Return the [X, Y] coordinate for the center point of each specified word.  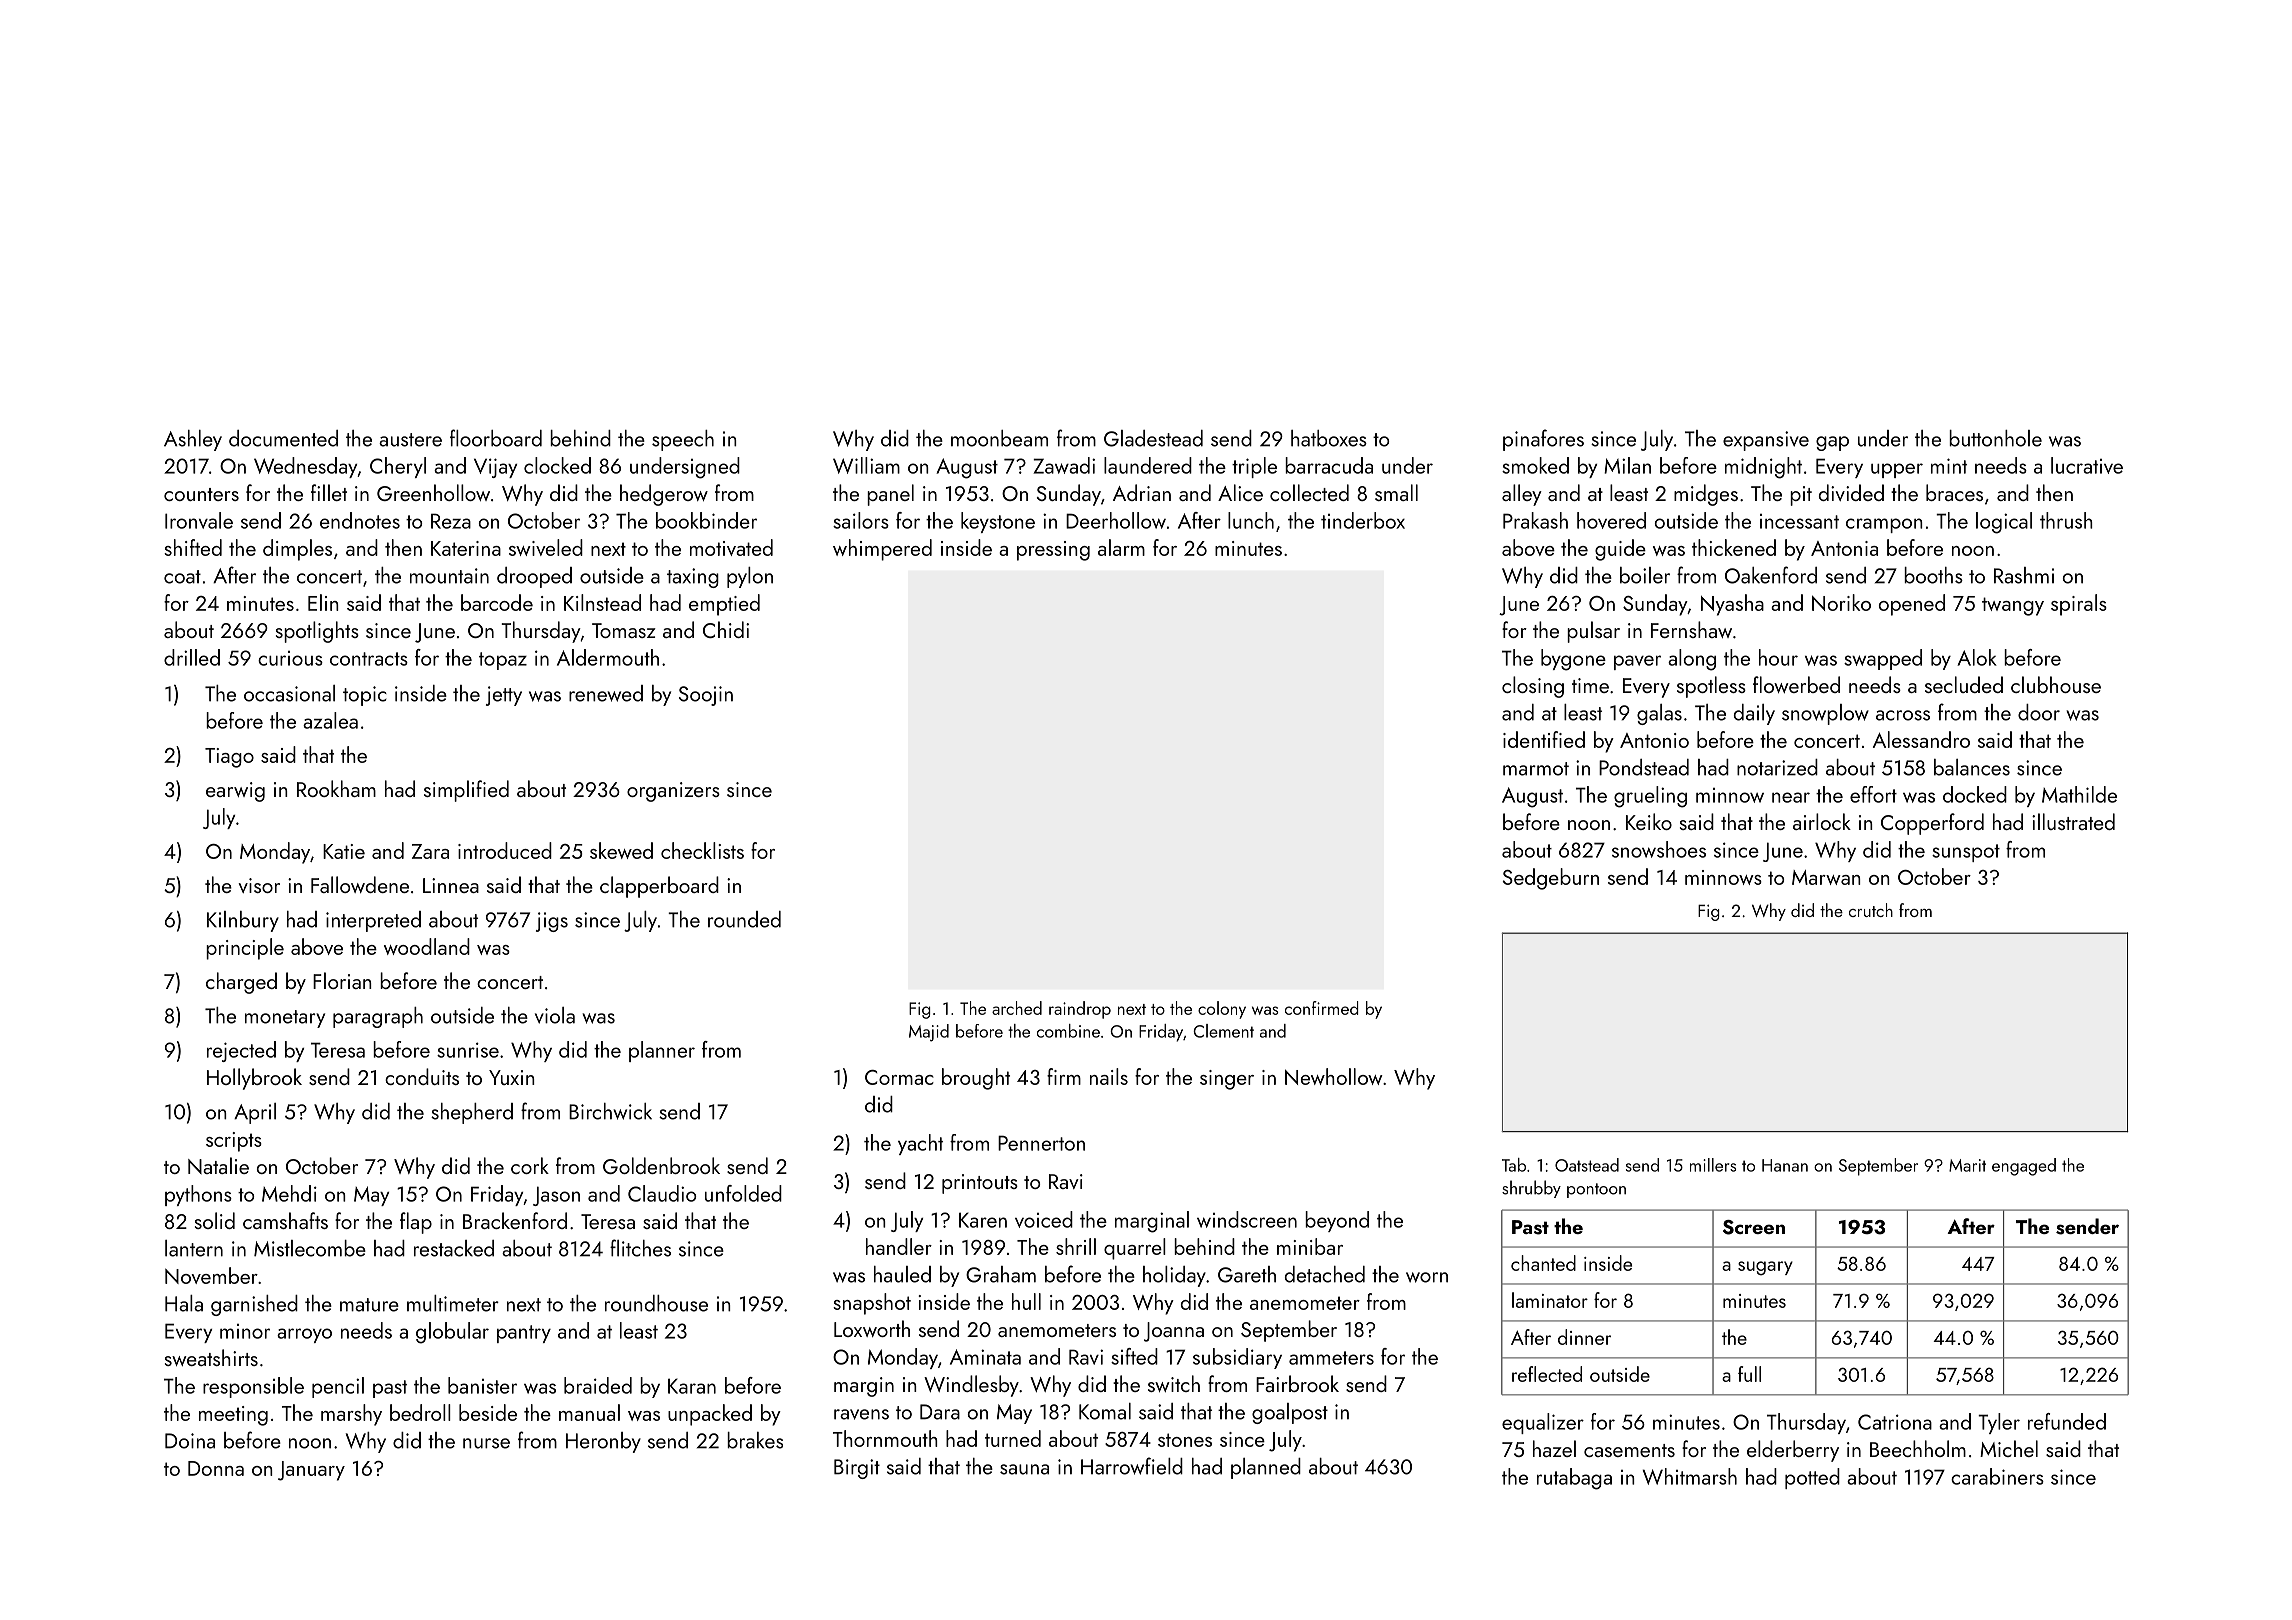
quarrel [1135, 1249]
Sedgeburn [1551, 879]
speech [683, 440]
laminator [1550, 1300]
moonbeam [999, 438]
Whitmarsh [1690, 1476]
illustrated [2073, 821]
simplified [466, 791]
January [311, 1471]
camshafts [285, 1220]
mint [1949, 466]
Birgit [857, 1469]
